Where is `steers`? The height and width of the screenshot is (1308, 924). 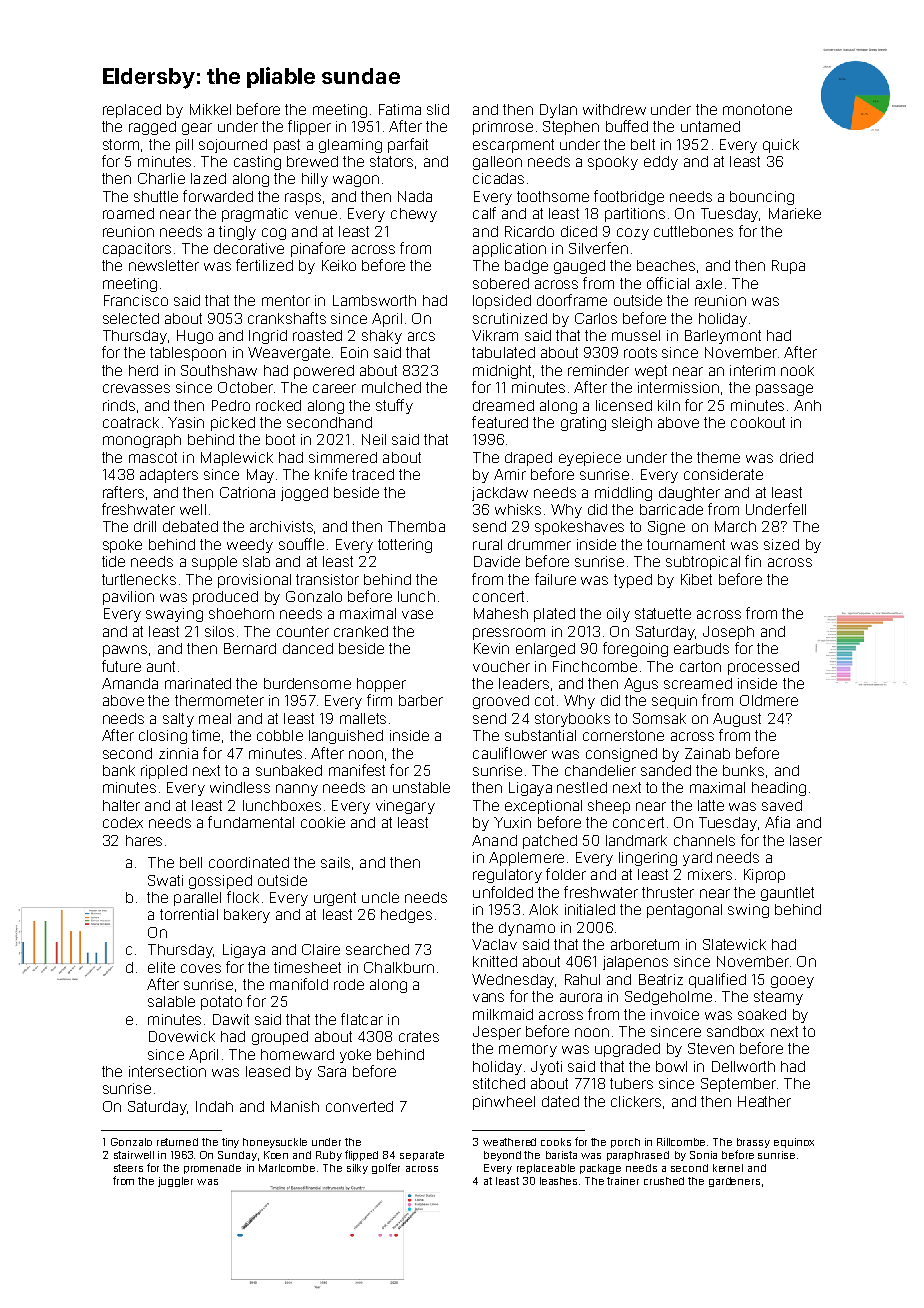
steers is located at coordinates (128, 1168).
